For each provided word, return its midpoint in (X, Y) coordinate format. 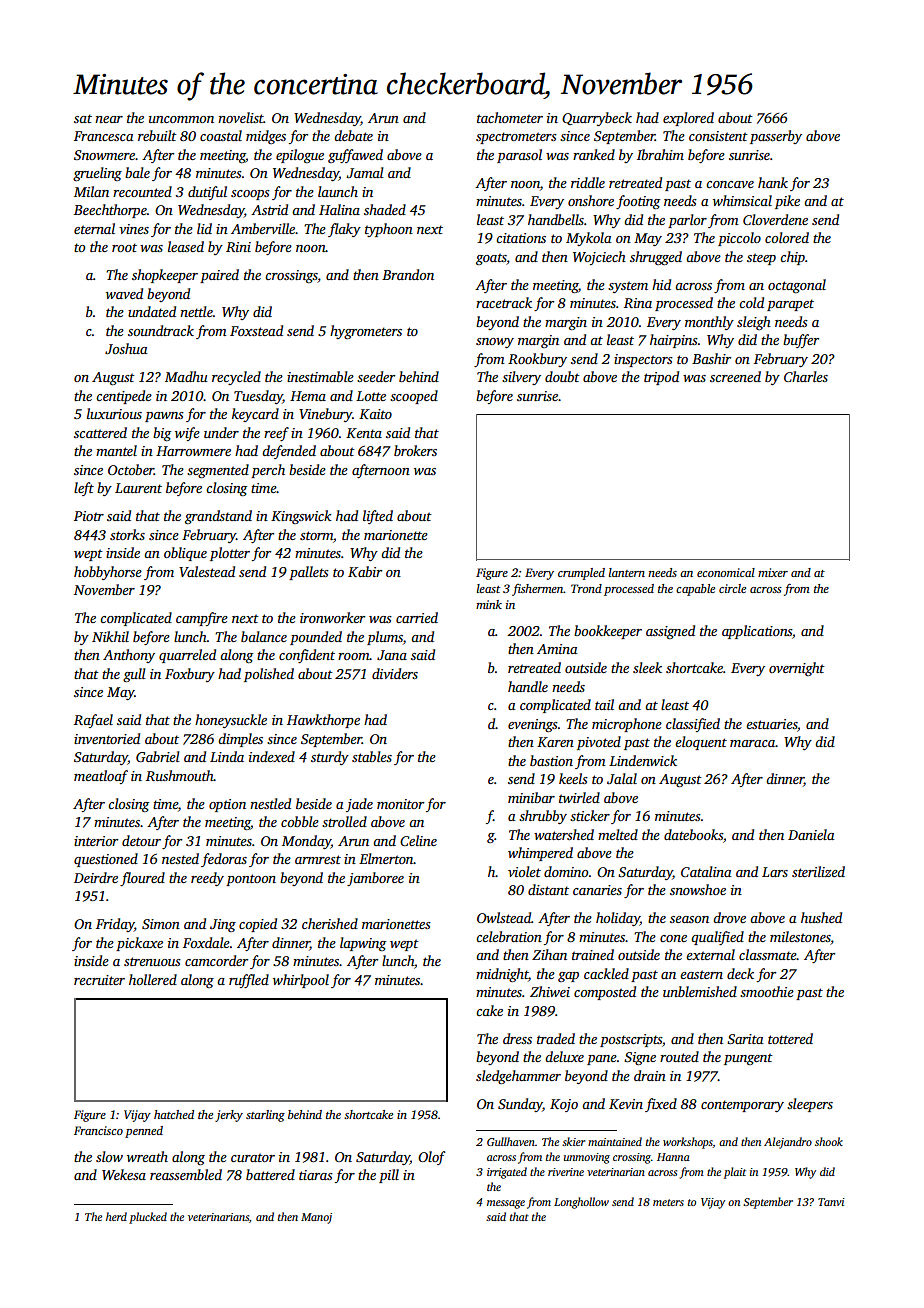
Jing (223, 925)
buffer (801, 341)
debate (353, 135)
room (354, 656)
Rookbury (537, 360)
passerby (776, 137)
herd (116, 1216)
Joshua (126, 348)
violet (524, 871)
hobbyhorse (108, 573)
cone (673, 938)
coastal (221, 135)
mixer (773, 572)
